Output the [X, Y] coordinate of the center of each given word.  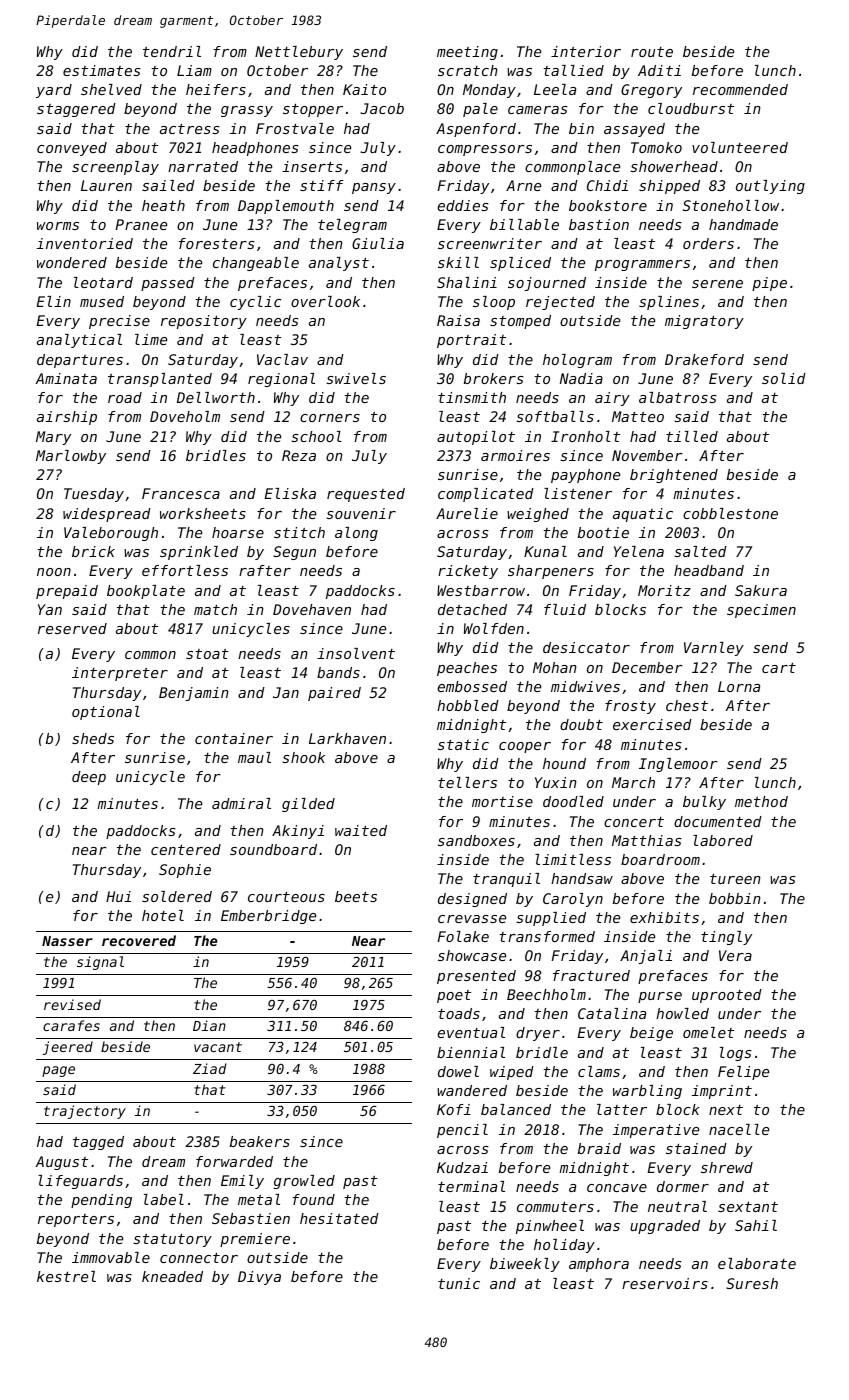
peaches [467, 669]
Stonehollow [731, 205]
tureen [735, 879]
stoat [207, 654]
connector [199, 1258]
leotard [103, 282]
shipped [669, 187]
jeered [67, 1048]
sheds [93, 738]
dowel [458, 1071]
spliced [520, 264]
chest [687, 705]
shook [303, 757]
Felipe [743, 1073]
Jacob [382, 108]
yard [54, 91]
